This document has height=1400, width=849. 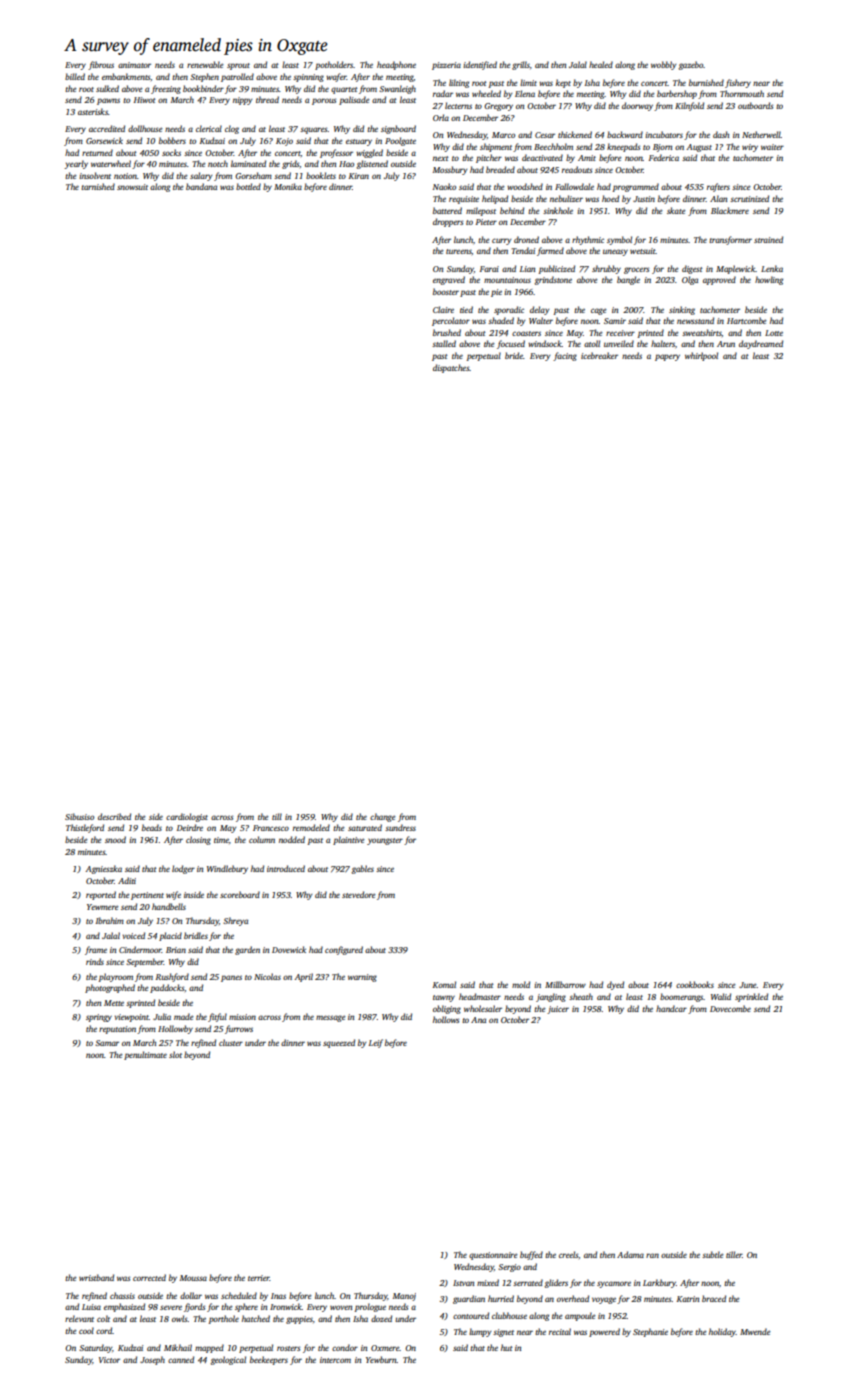 I want to click on Stephanie, so click(x=650, y=1332).
